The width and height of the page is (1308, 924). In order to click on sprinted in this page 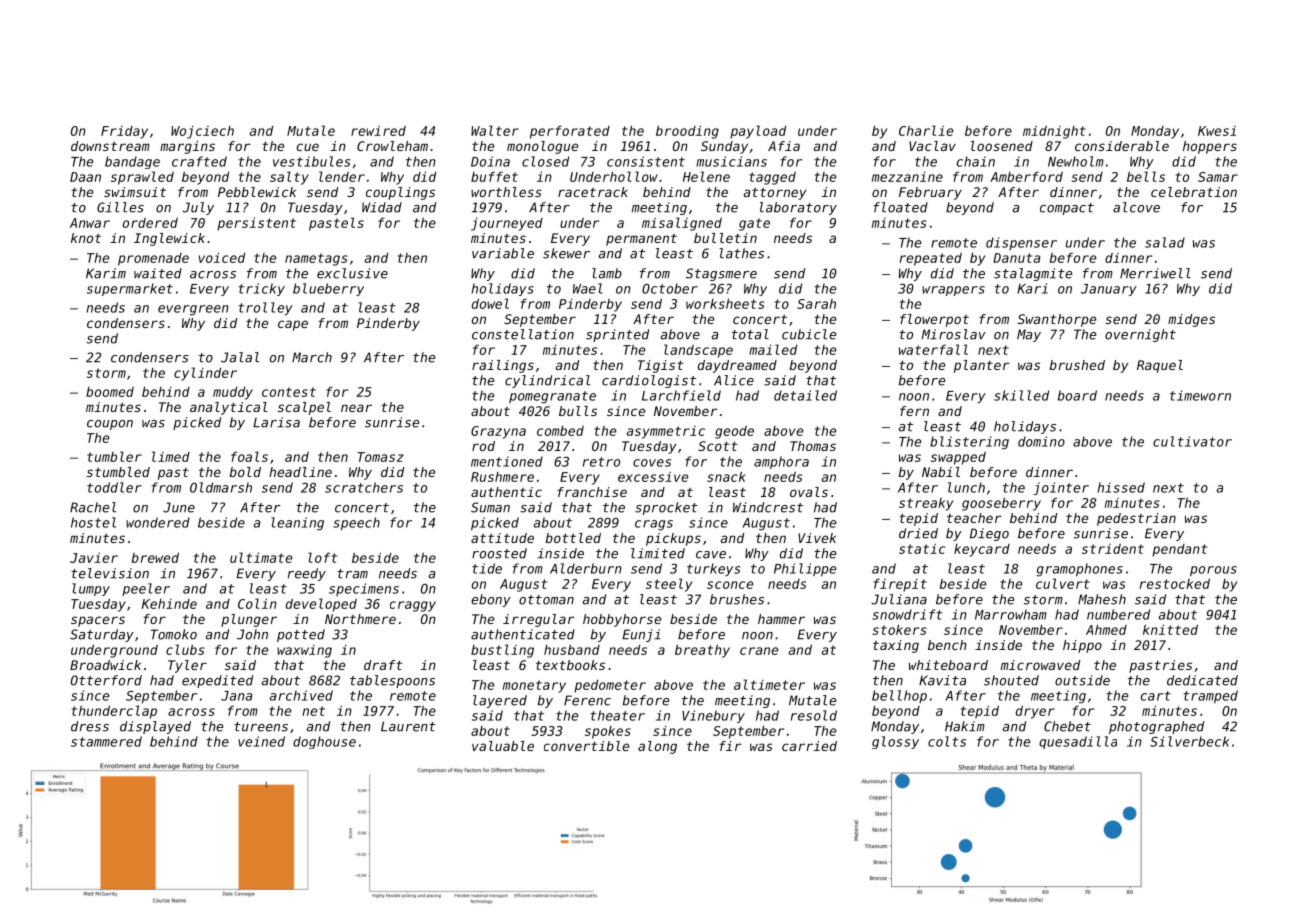, I will do `click(617, 335)`.
